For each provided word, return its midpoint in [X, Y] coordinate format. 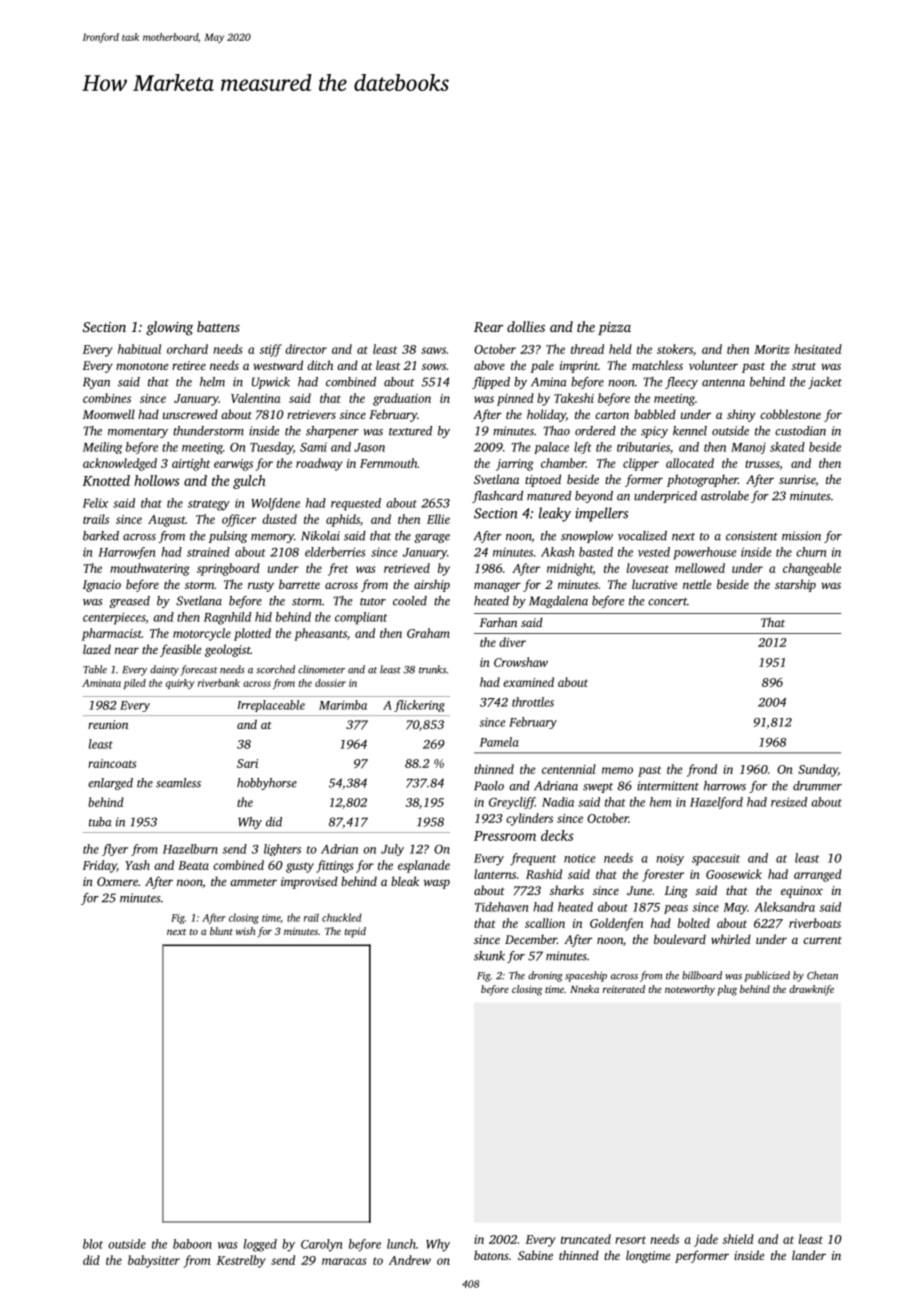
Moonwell [109, 414]
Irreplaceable [271, 706]
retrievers [311, 414]
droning [545, 976]
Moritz [772, 349]
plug [727, 990]
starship [795, 585]
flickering [419, 706]
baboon [192, 1244]
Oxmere [117, 881]
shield [738, 1239]
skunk [489, 956]
